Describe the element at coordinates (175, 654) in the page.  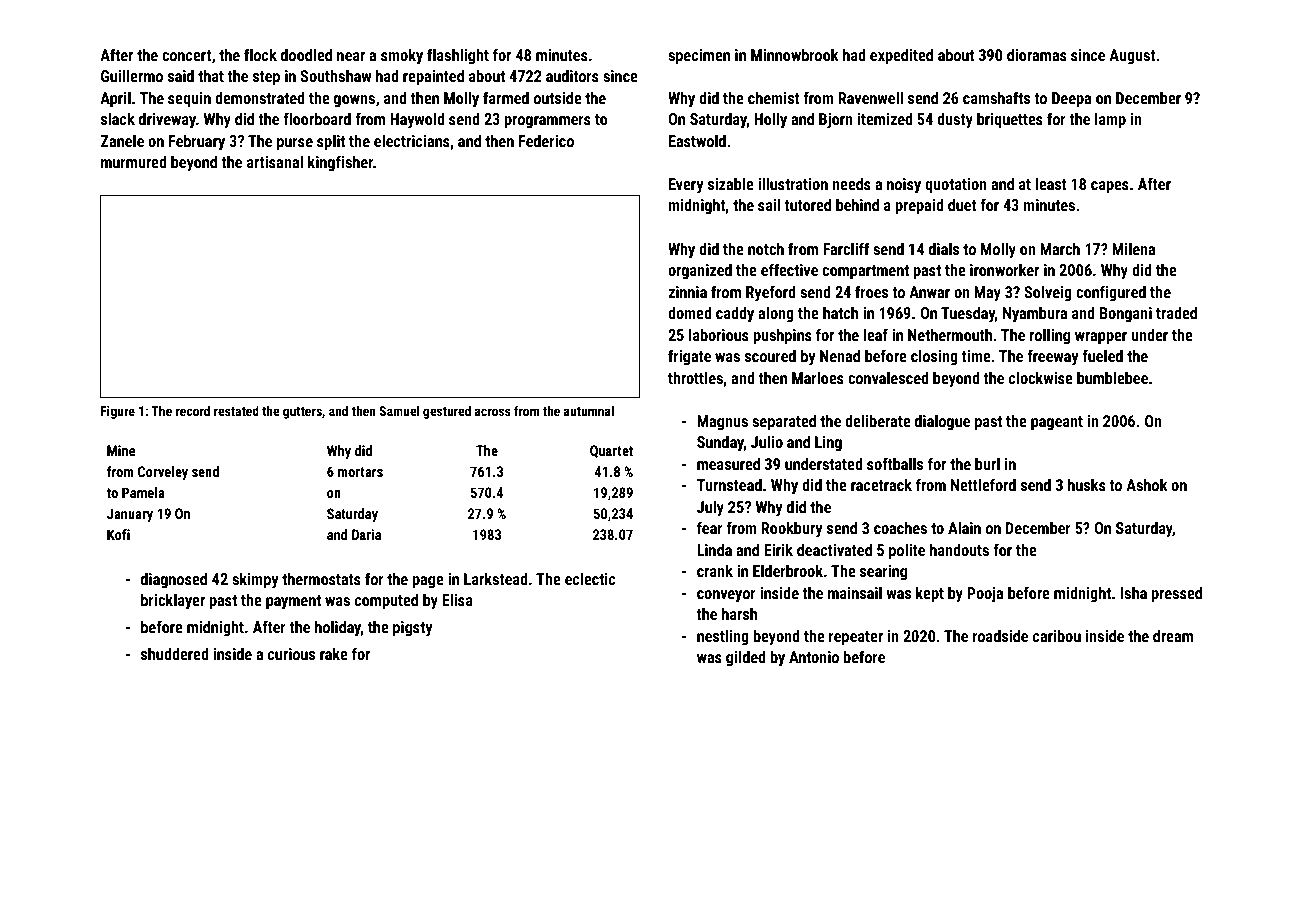
I see `shuddered` at that location.
